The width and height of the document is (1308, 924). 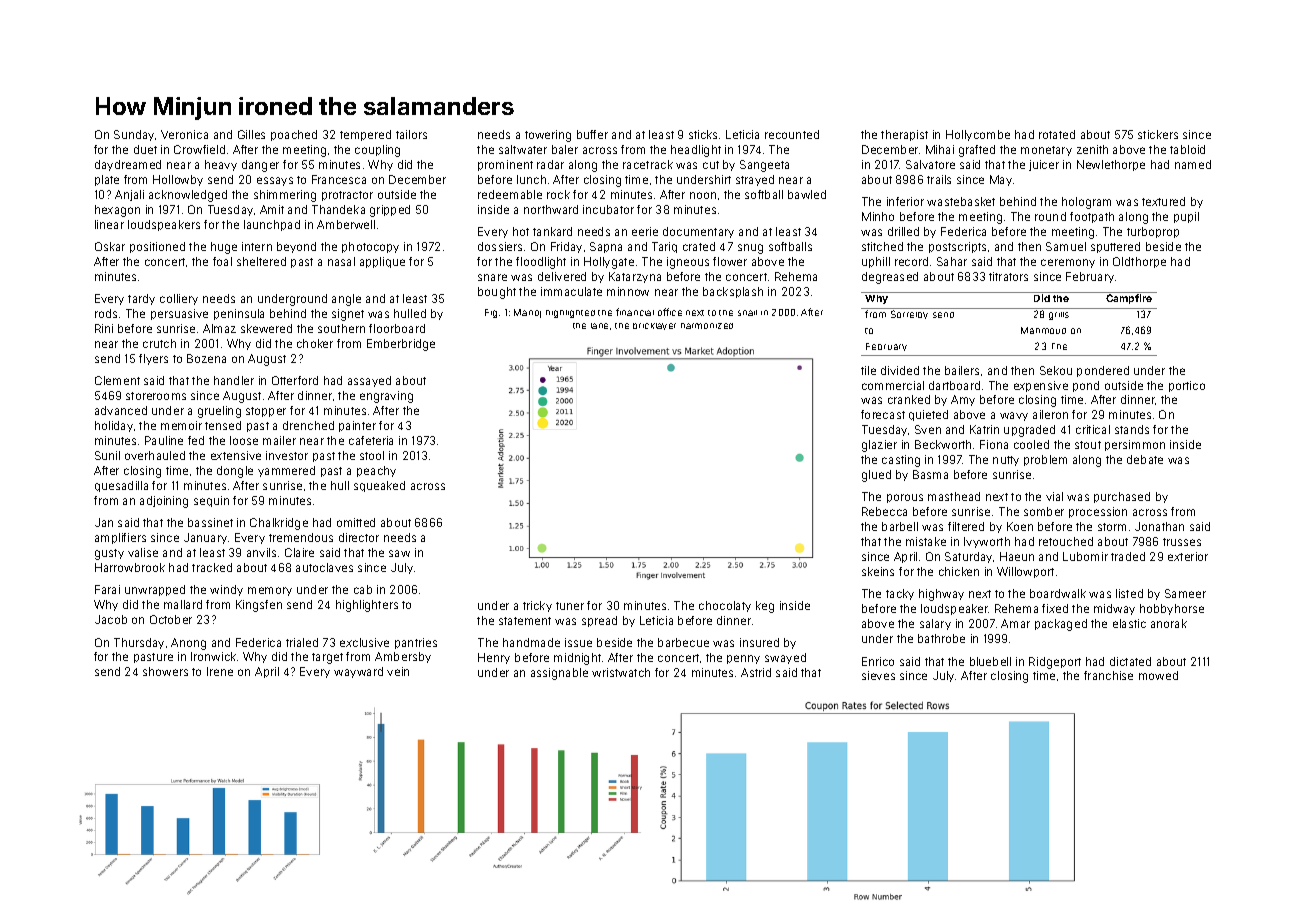 What do you see at coordinates (1114, 609) in the document?
I see `midway` at bounding box center [1114, 609].
